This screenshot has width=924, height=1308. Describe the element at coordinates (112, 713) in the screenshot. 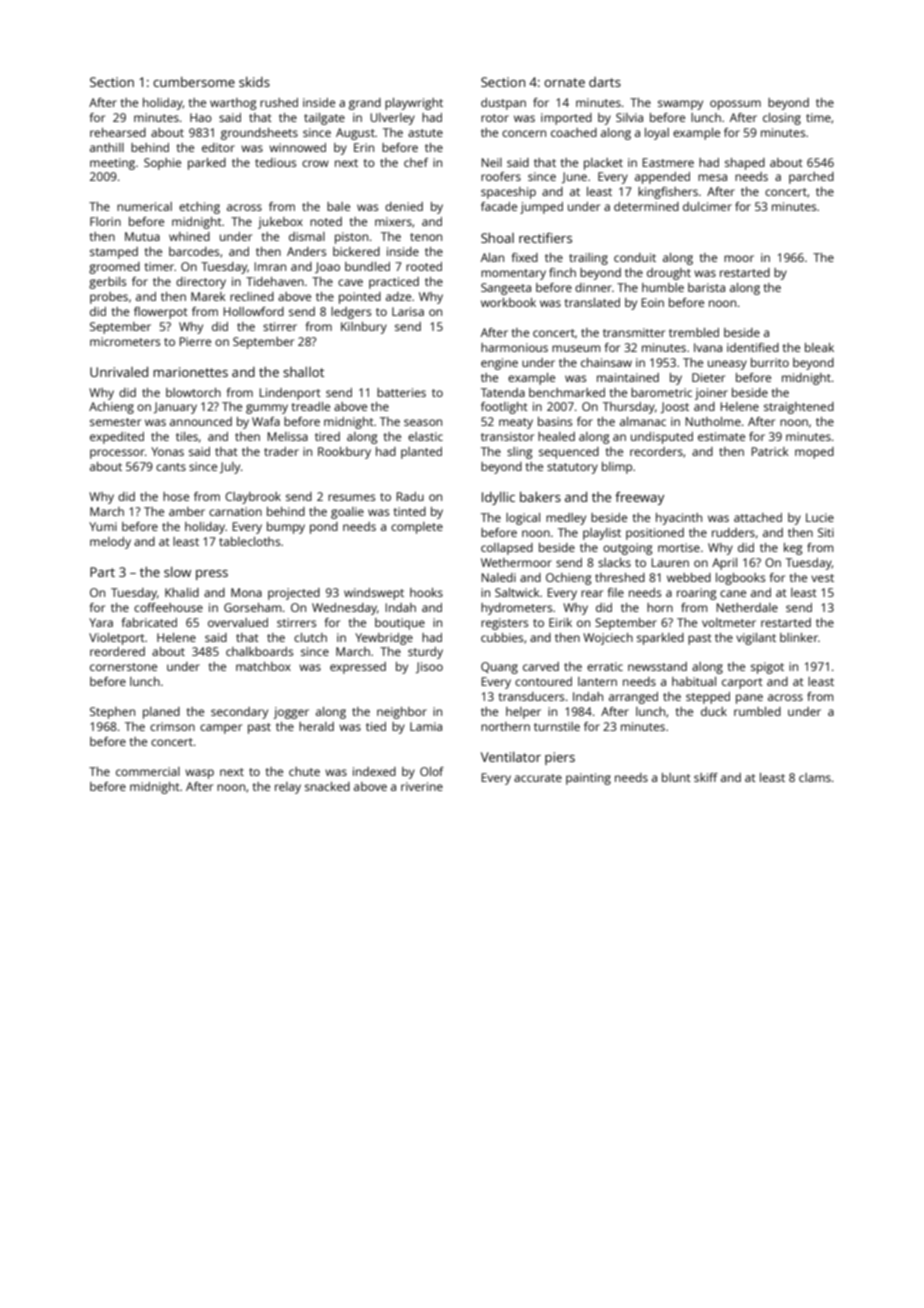

I see `Stephen` at that location.
